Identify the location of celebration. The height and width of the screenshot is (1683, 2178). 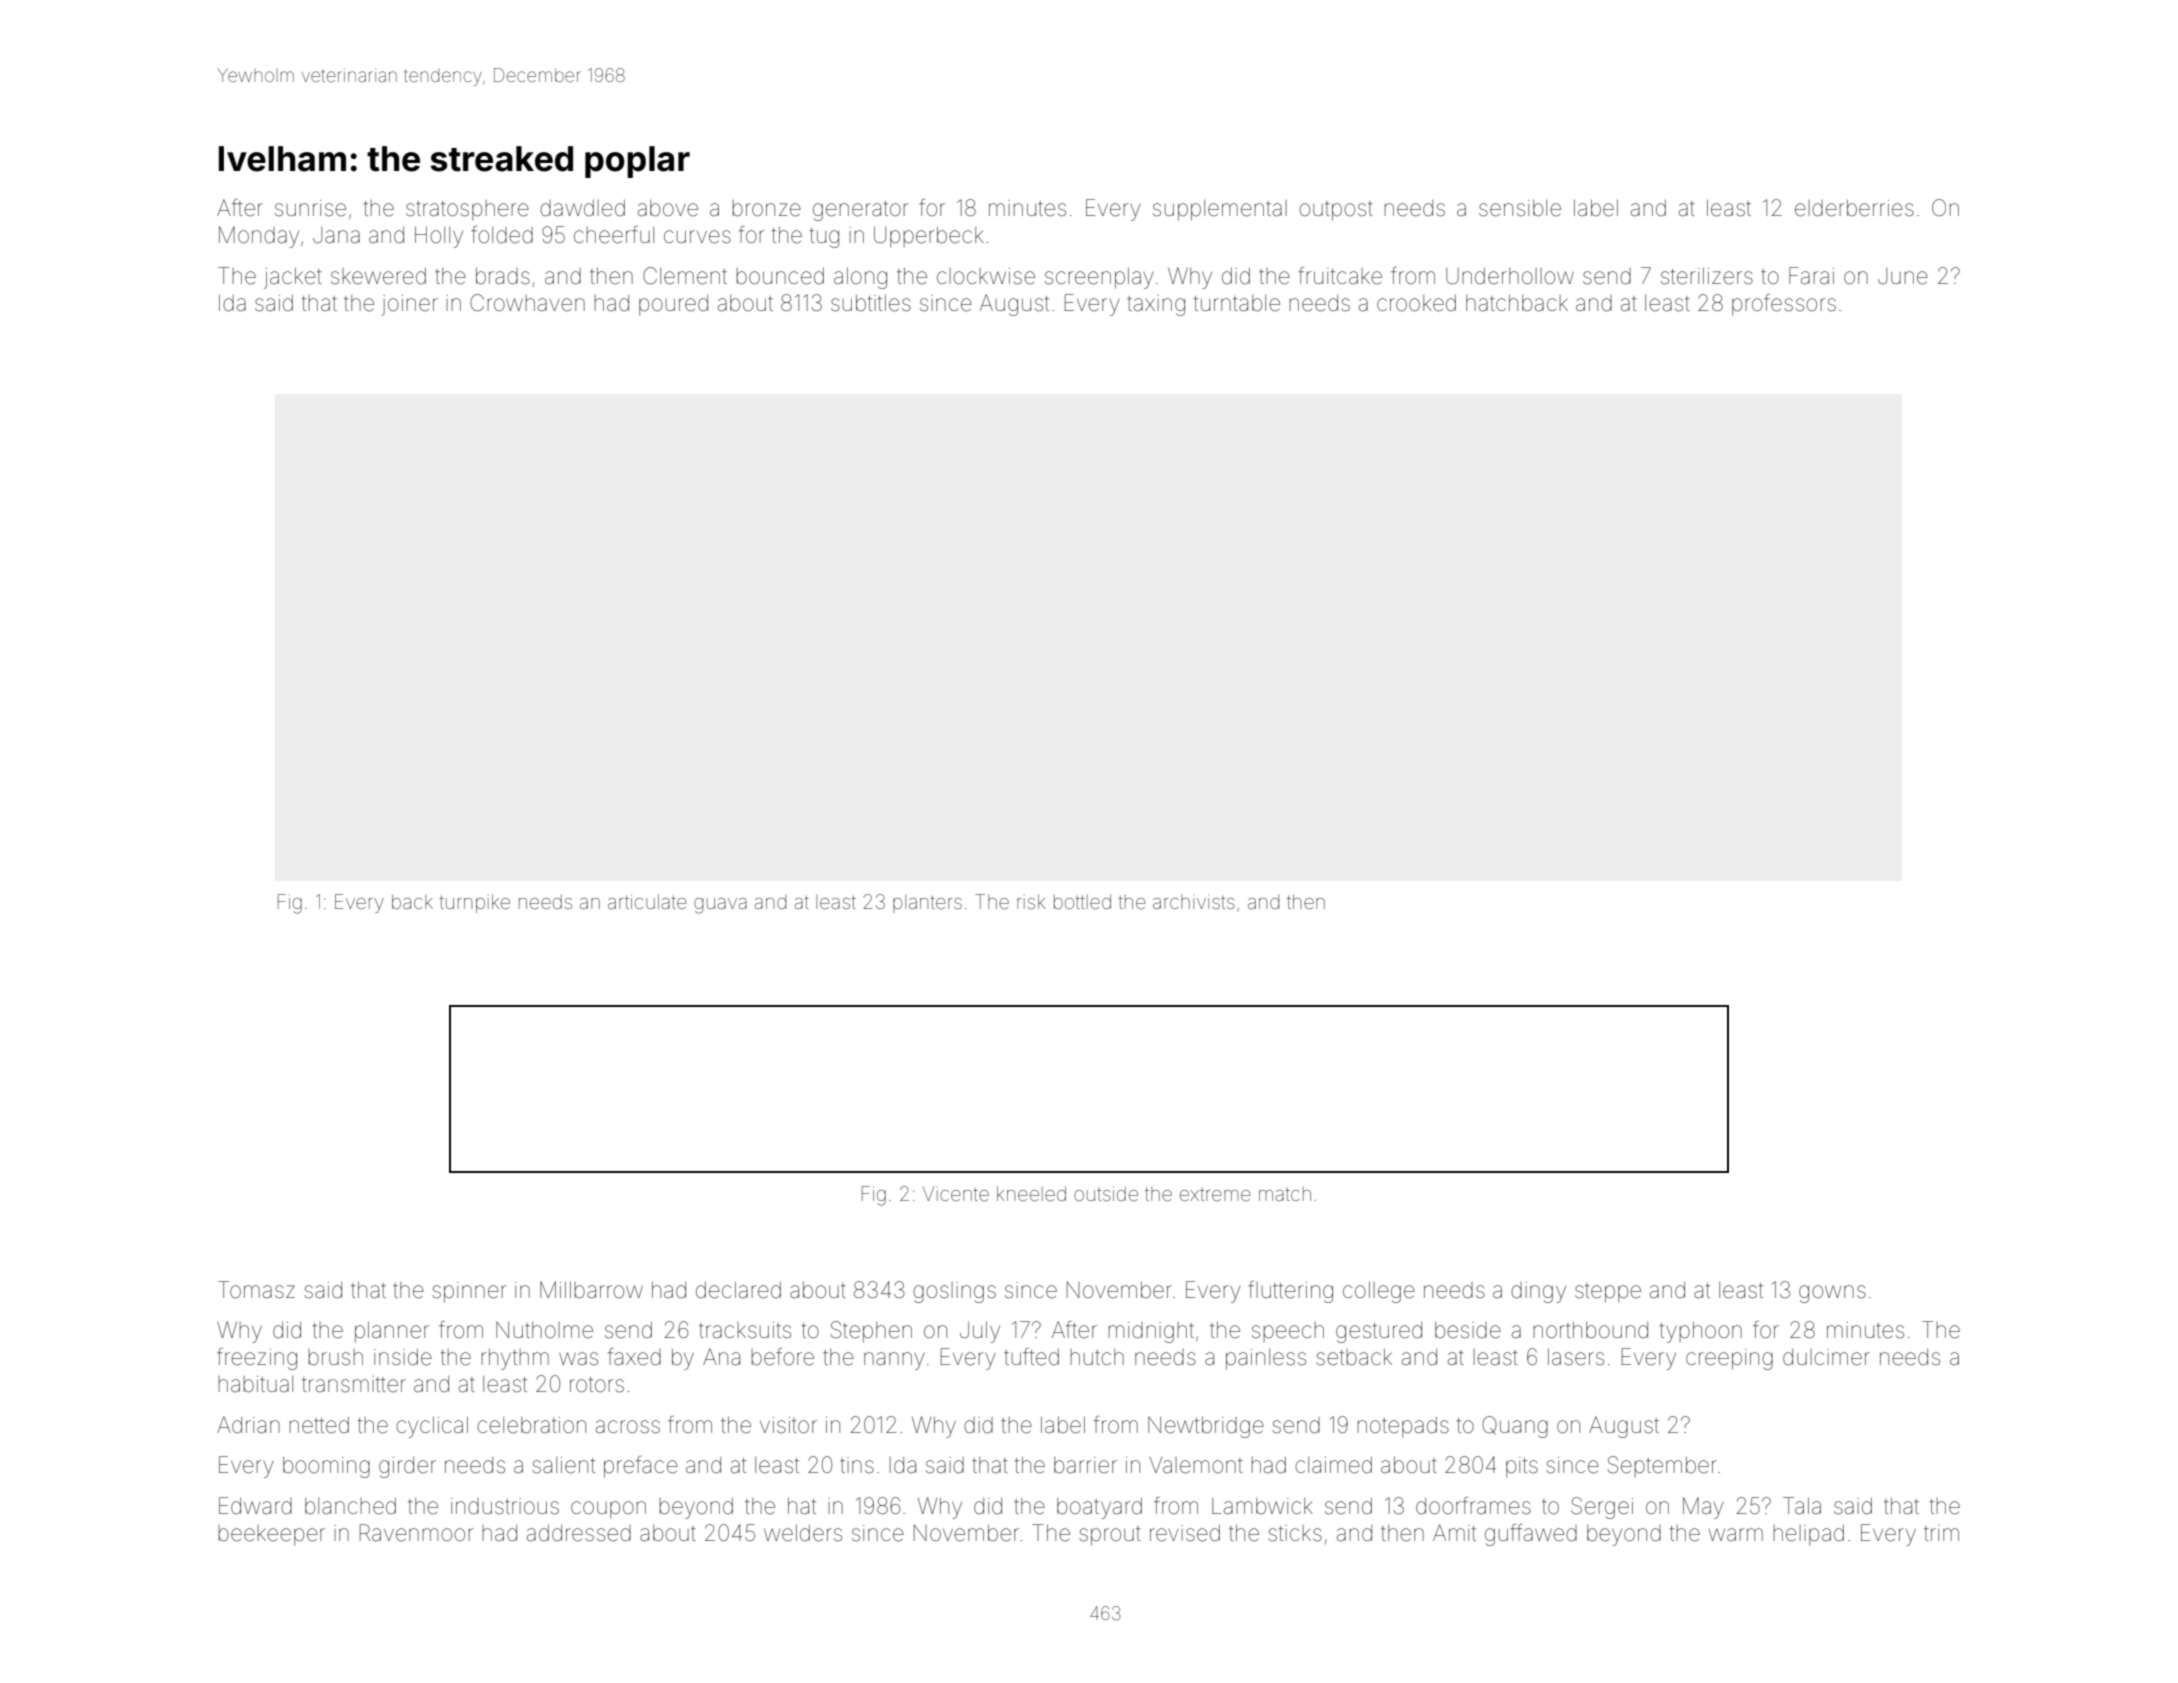
(531, 1425).
